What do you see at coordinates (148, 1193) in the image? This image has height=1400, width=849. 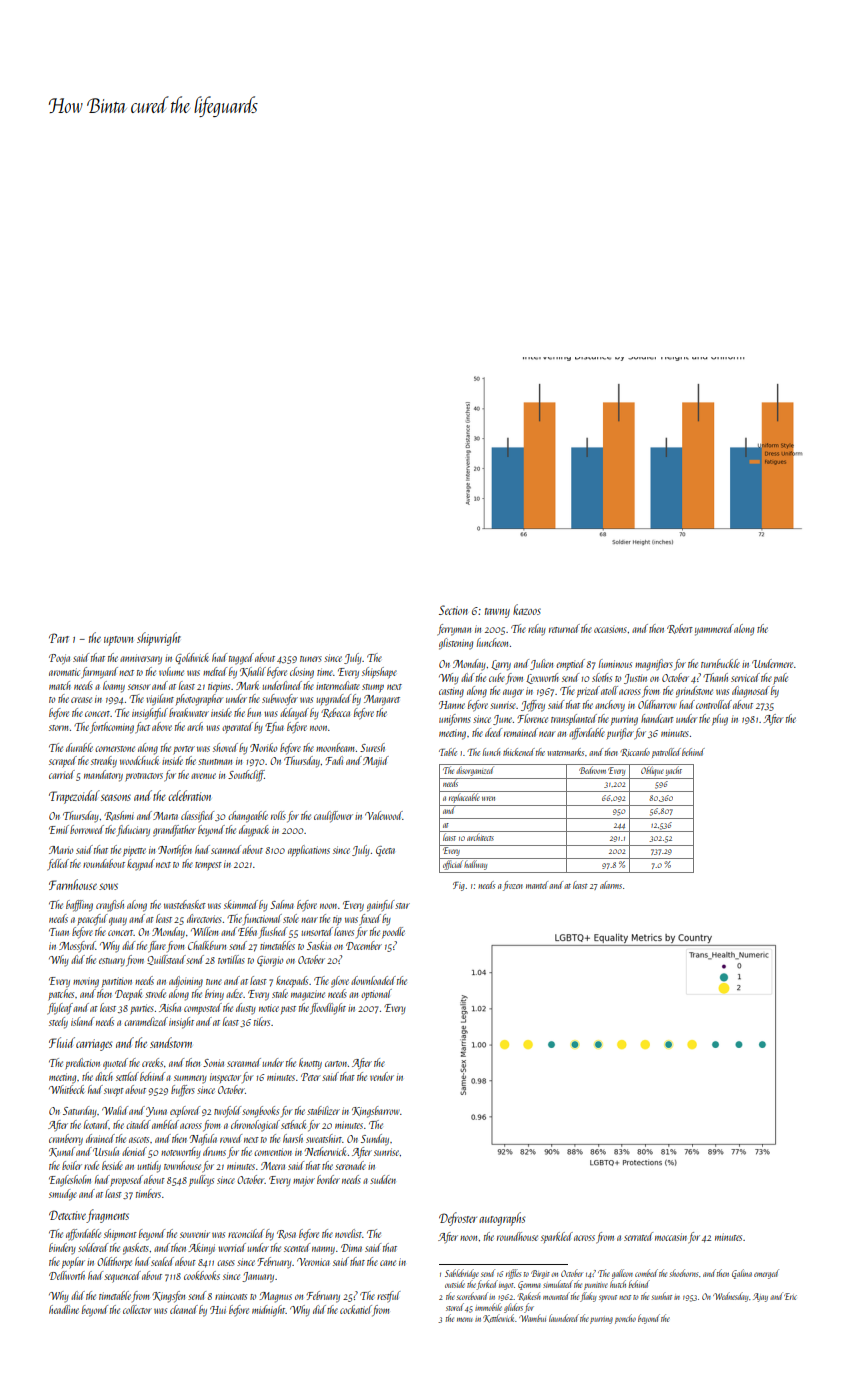 I see `timbers` at bounding box center [148, 1193].
